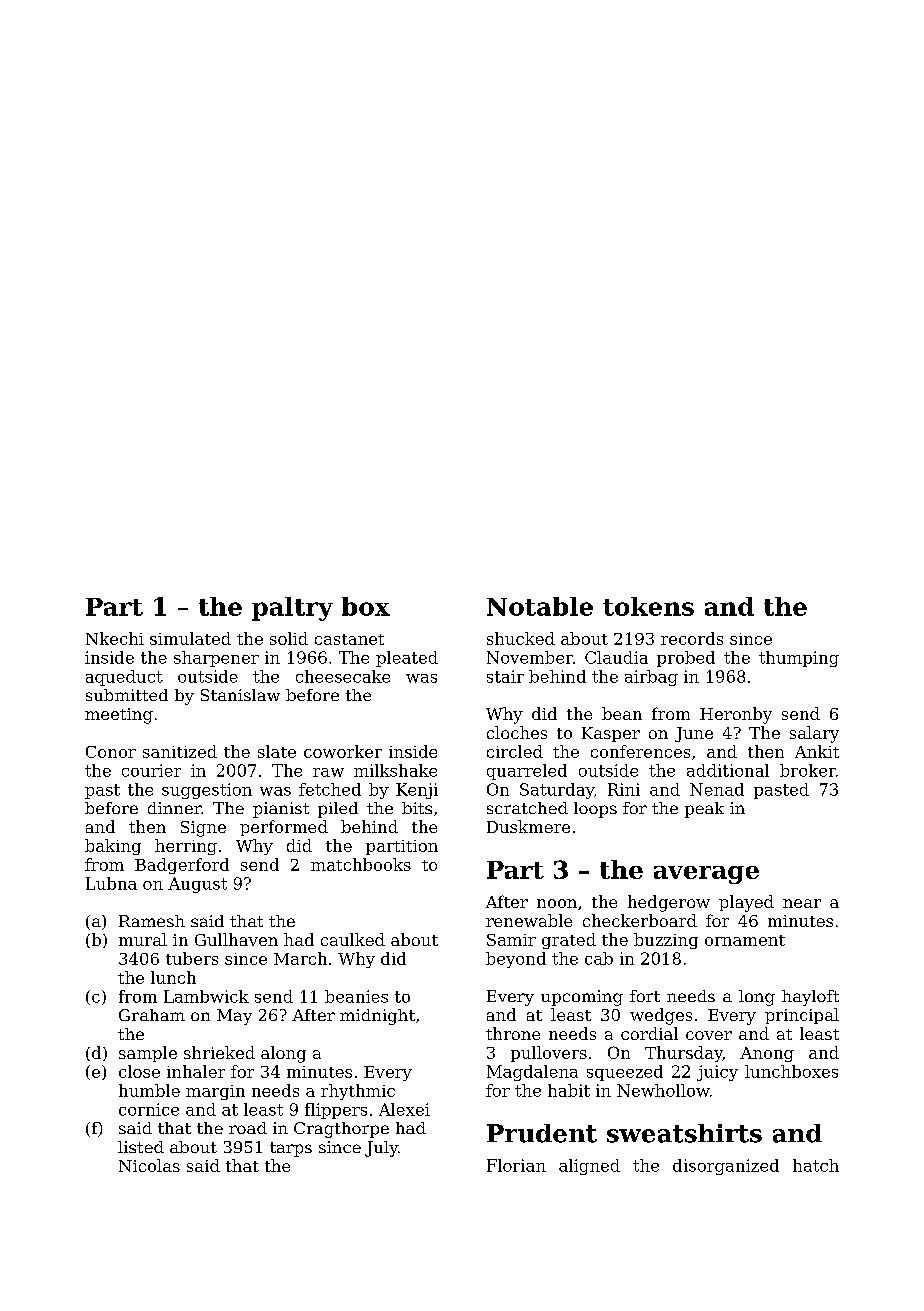  Describe the element at coordinates (192, 958) in the document. I see `tubers` at that location.
